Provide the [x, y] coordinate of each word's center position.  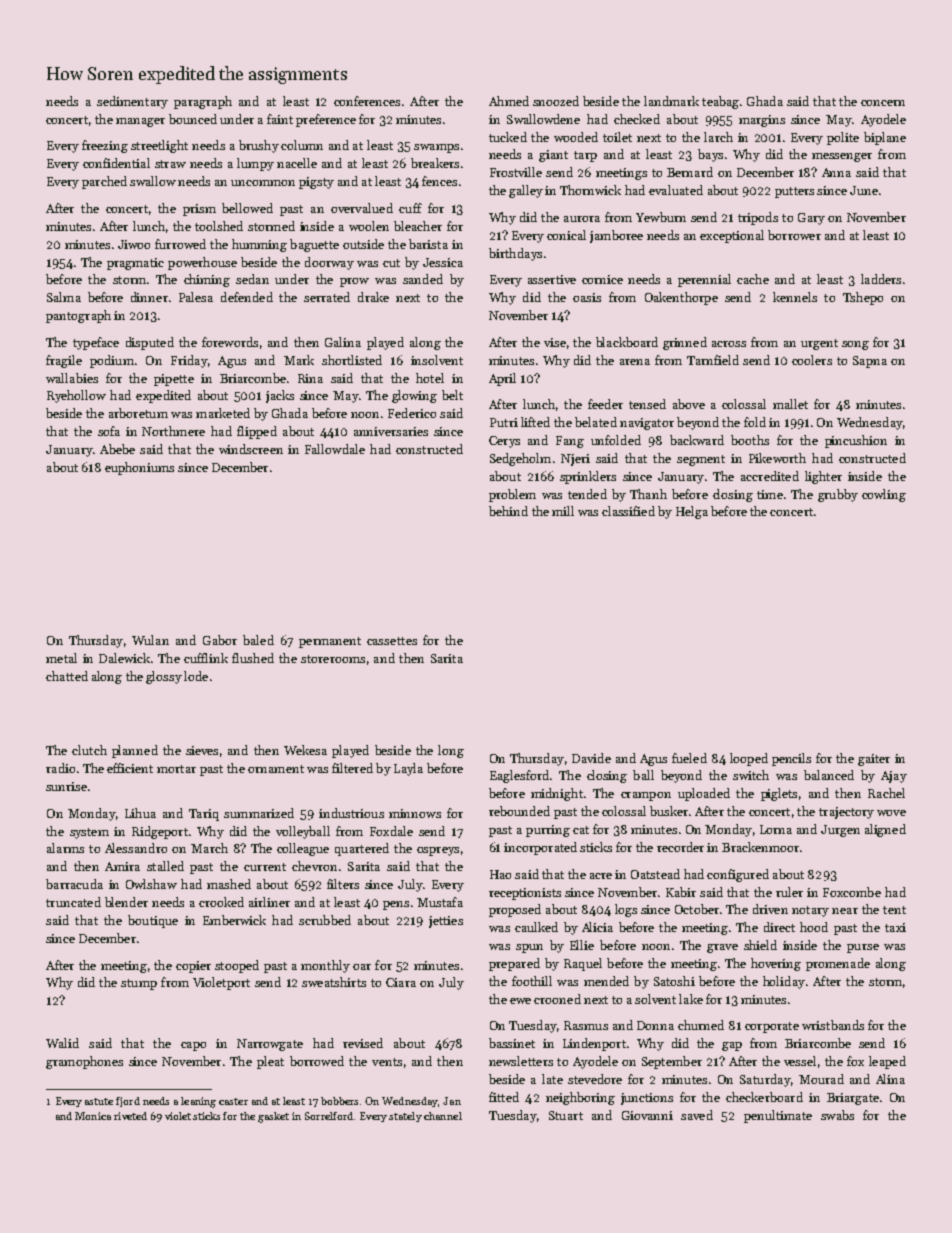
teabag [720, 102]
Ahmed [509, 101]
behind [508, 511]
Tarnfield [713, 360]
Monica [93, 1116]
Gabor [220, 640]
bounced [193, 119]
